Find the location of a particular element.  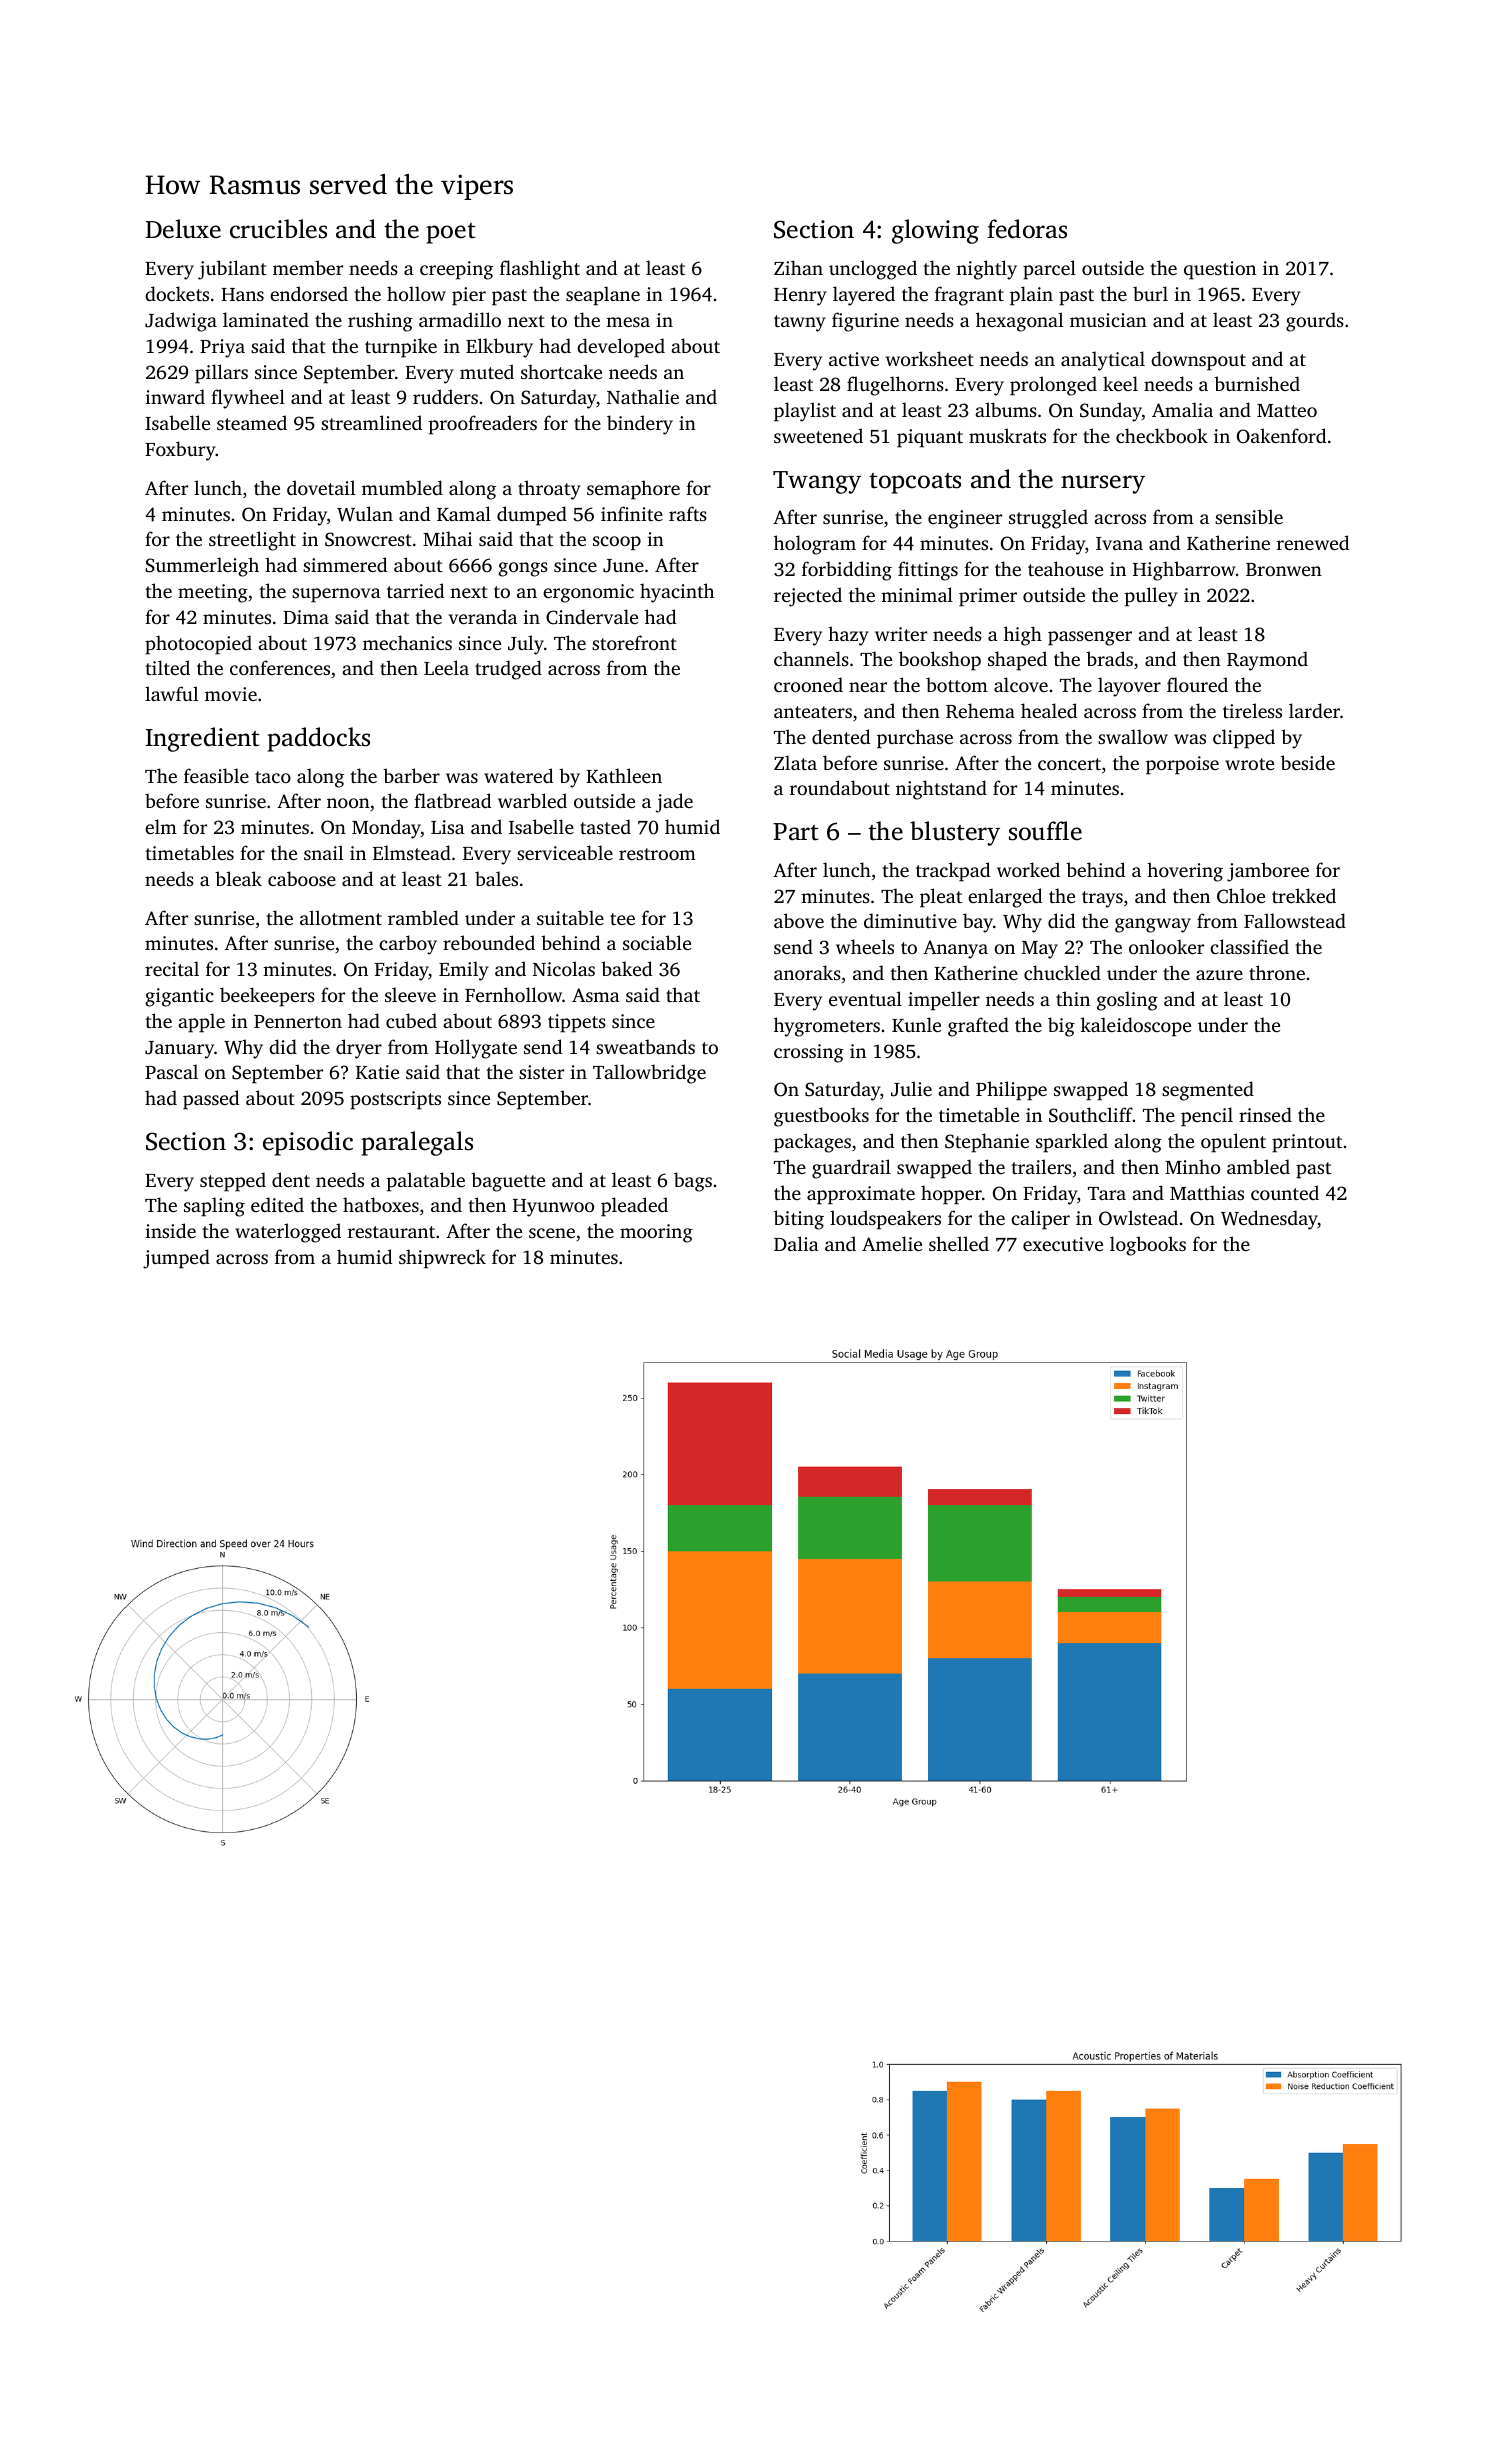

cubed is located at coordinates (411, 1020).
